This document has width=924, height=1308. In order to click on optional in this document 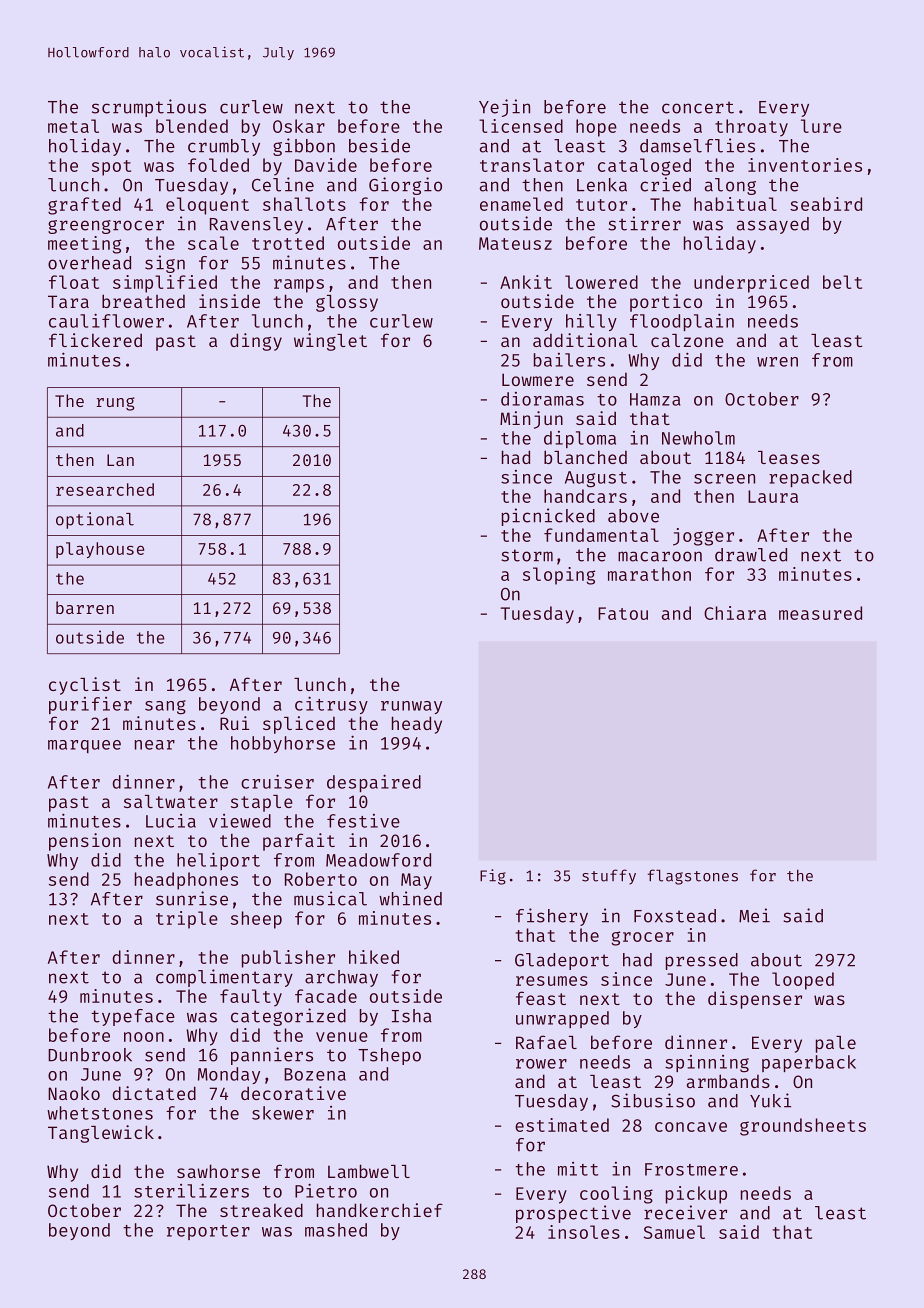, I will do `click(95, 520)`.
